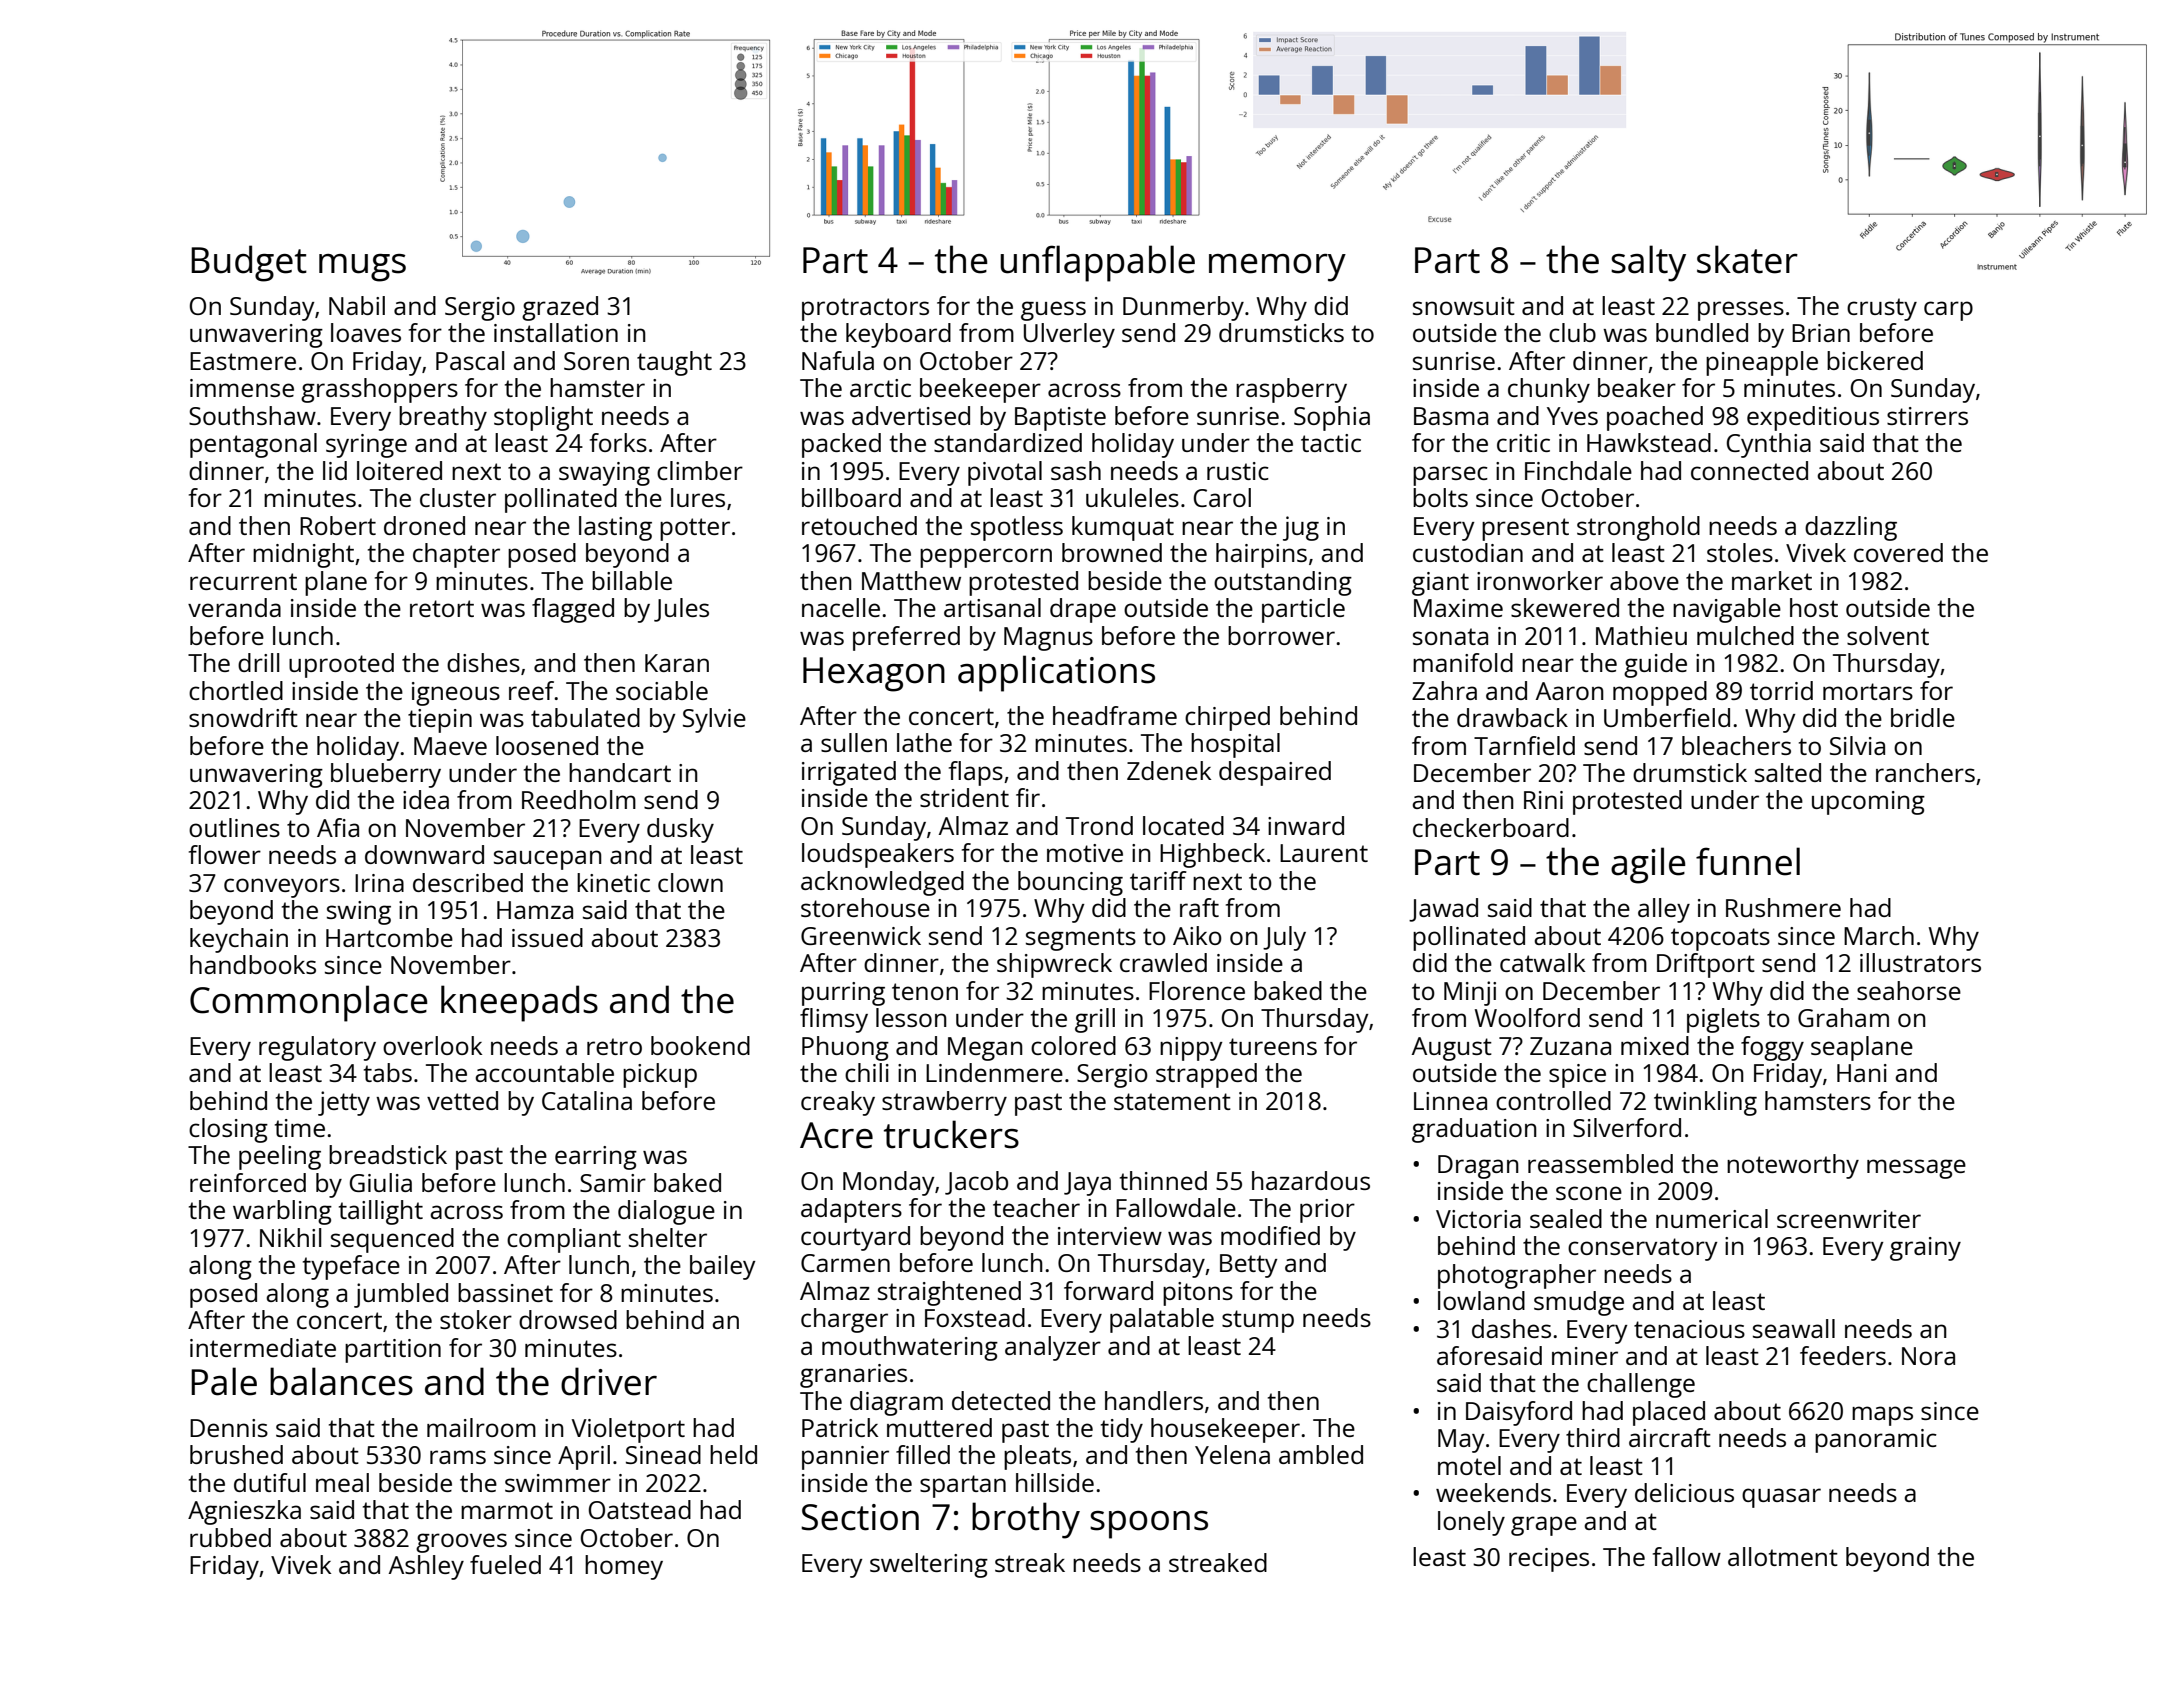 The image size is (2178, 1683). What do you see at coordinates (1762, 363) in the screenshot?
I see `pineapple` at bounding box center [1762, 363].
